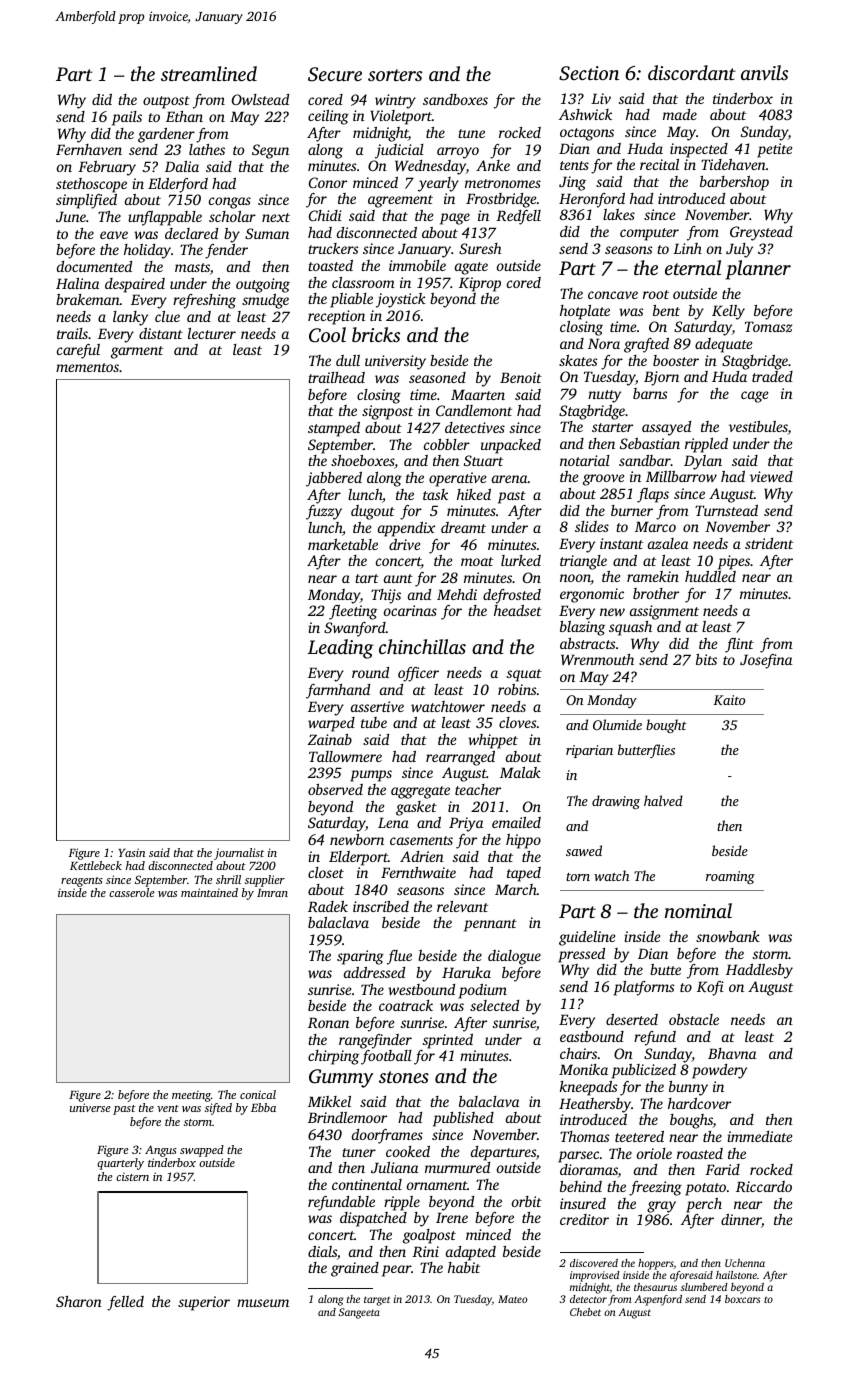 The image size is (849, 1400). I want to click on continental, so click(367, 1184).
